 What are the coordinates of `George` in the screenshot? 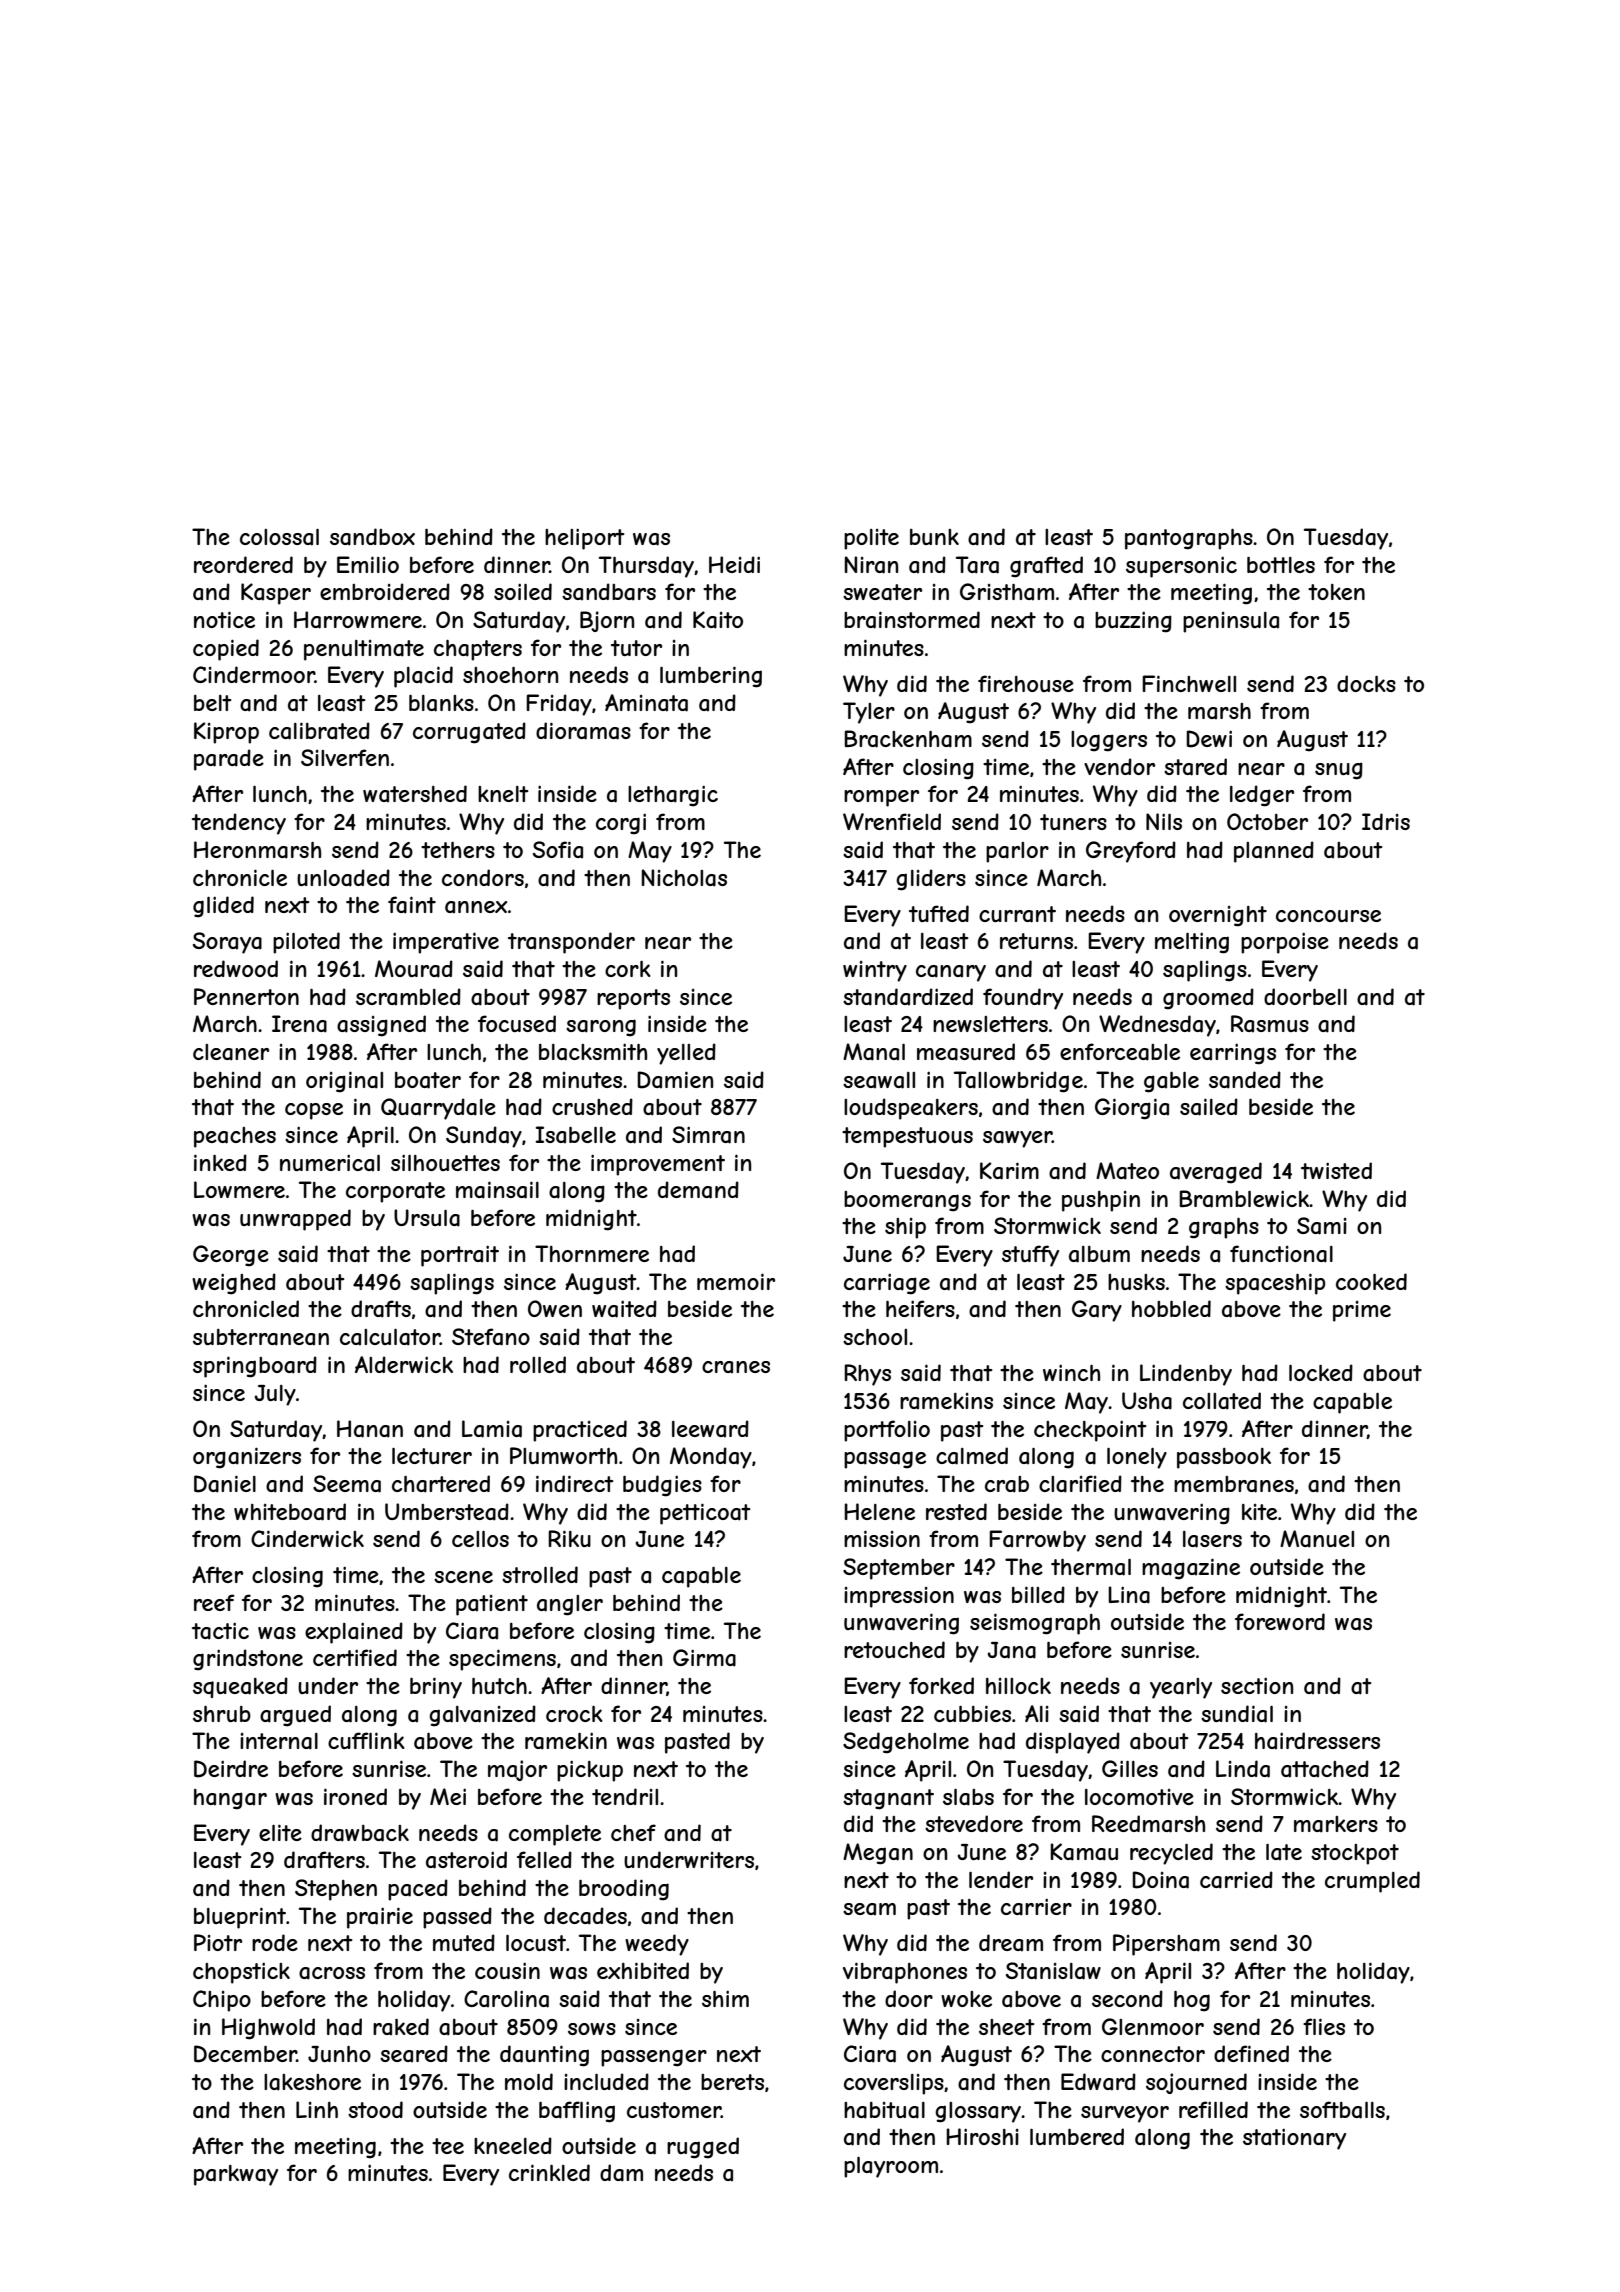 It's located at (231, 1256).
